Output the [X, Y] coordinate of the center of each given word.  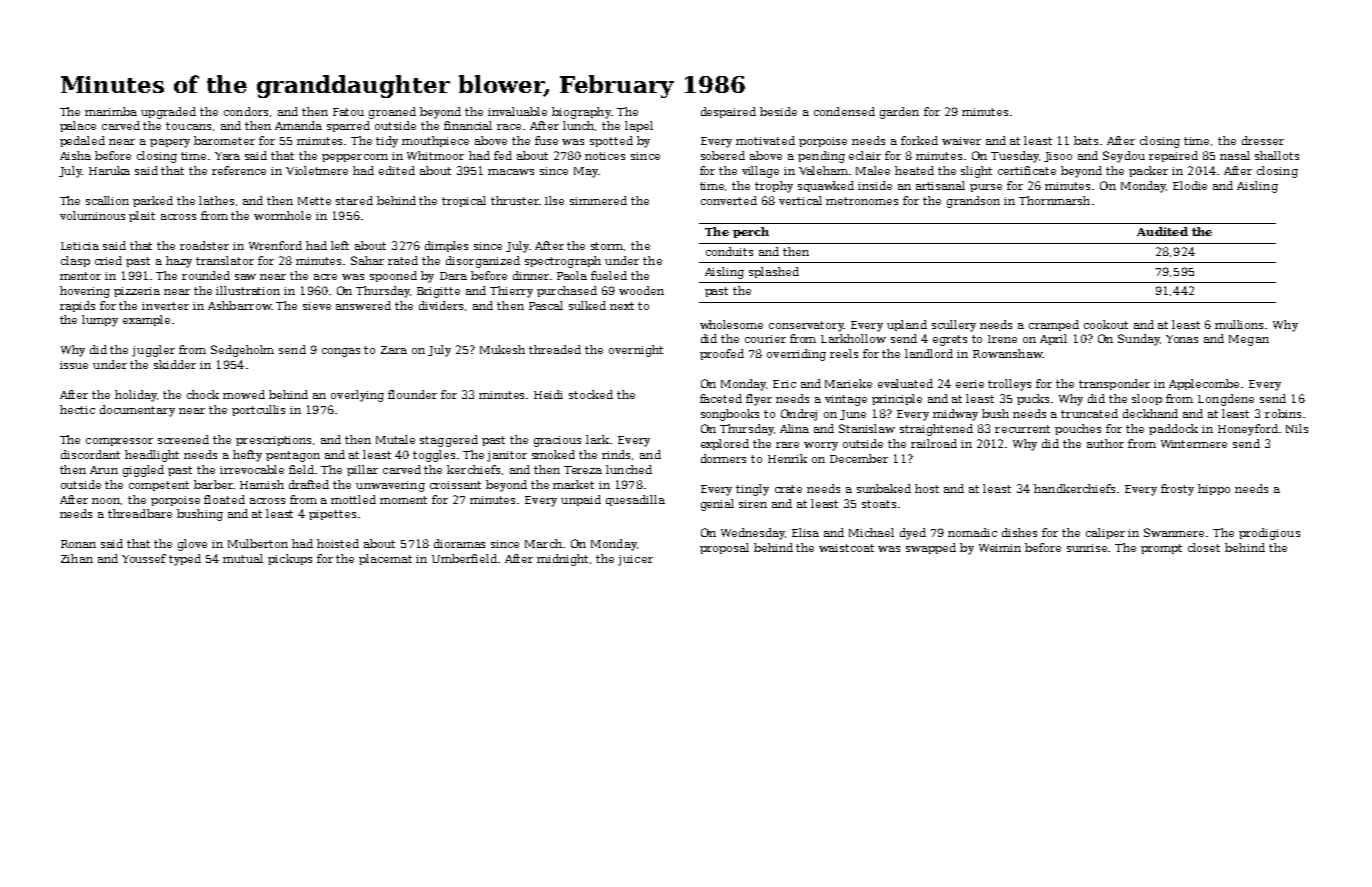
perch [751, 232]
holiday [136, 396]
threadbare [140, 513]
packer [1148, 171]
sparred [348, 126]
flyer [759, 400]
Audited [1162, 231]
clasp [75, 261]
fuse [546, 140]
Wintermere [1194, 444]
